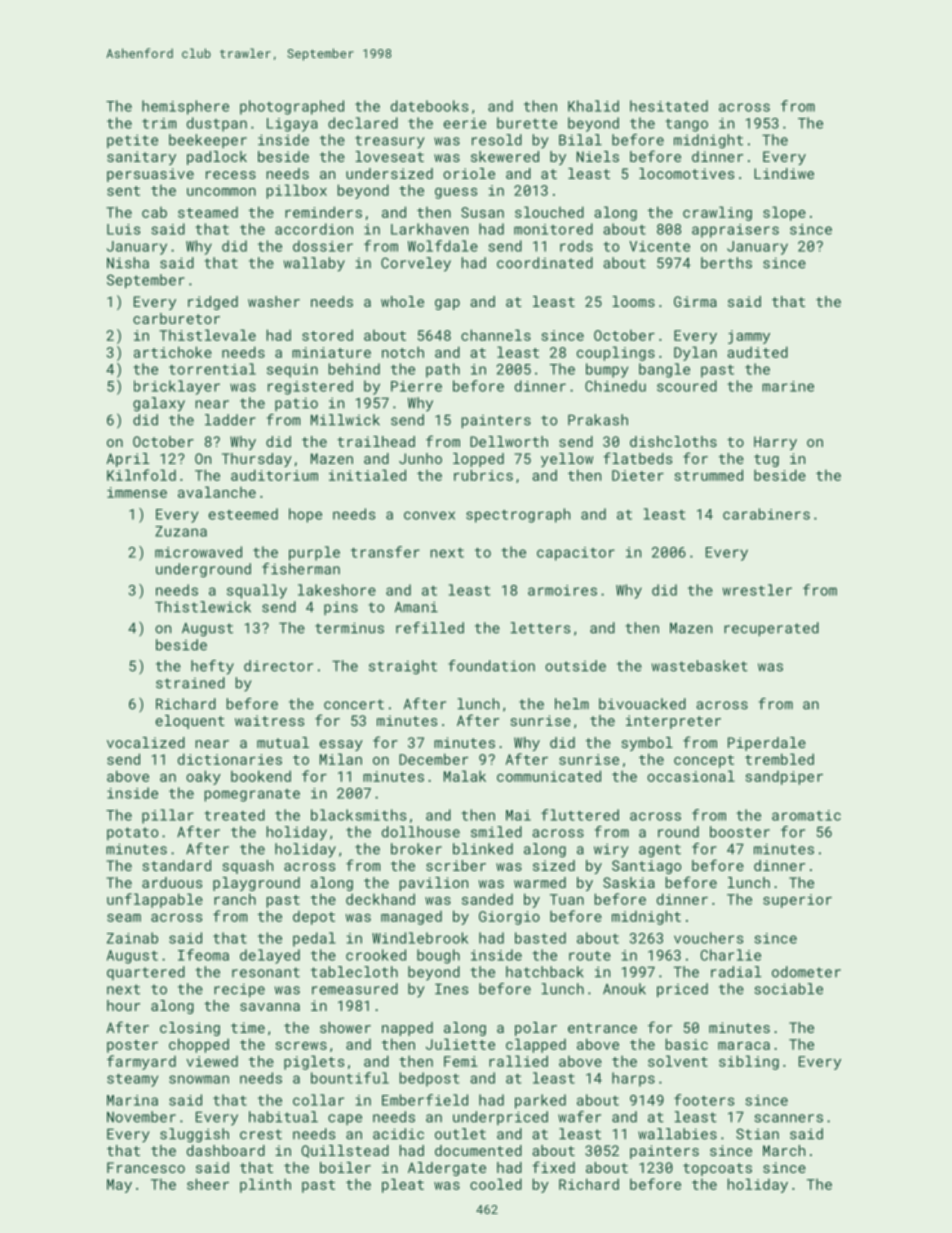  I want to click on hatchback, so click(545, 972).
